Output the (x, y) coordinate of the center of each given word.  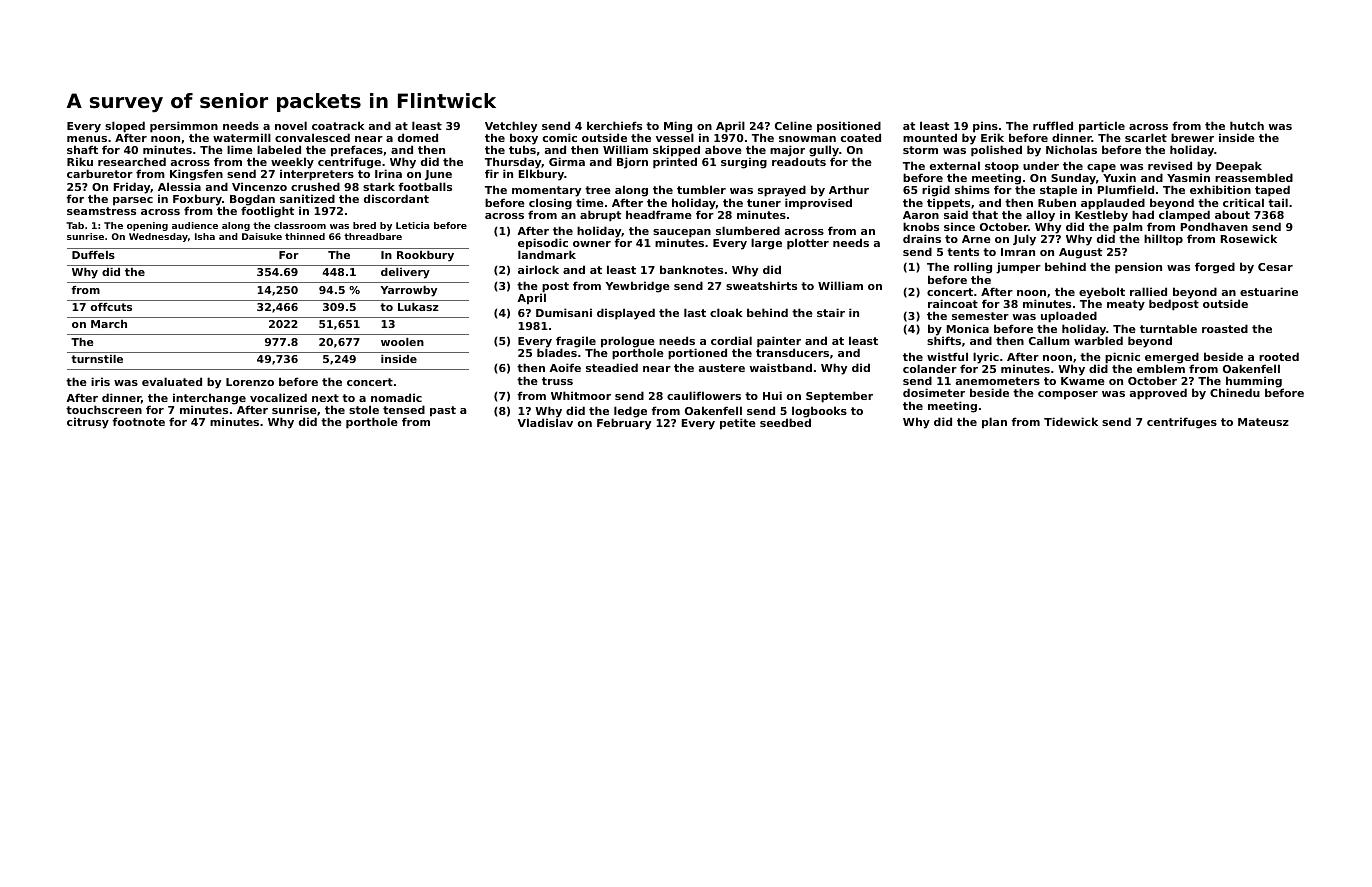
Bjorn (632, 163)
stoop (1002, 168)
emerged (1172, 358)
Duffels (93, 255)
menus (87, 139)
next (325, 398)
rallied (1148, 291)
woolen (402, 342)
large (766, 244)
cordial (731, 340)
